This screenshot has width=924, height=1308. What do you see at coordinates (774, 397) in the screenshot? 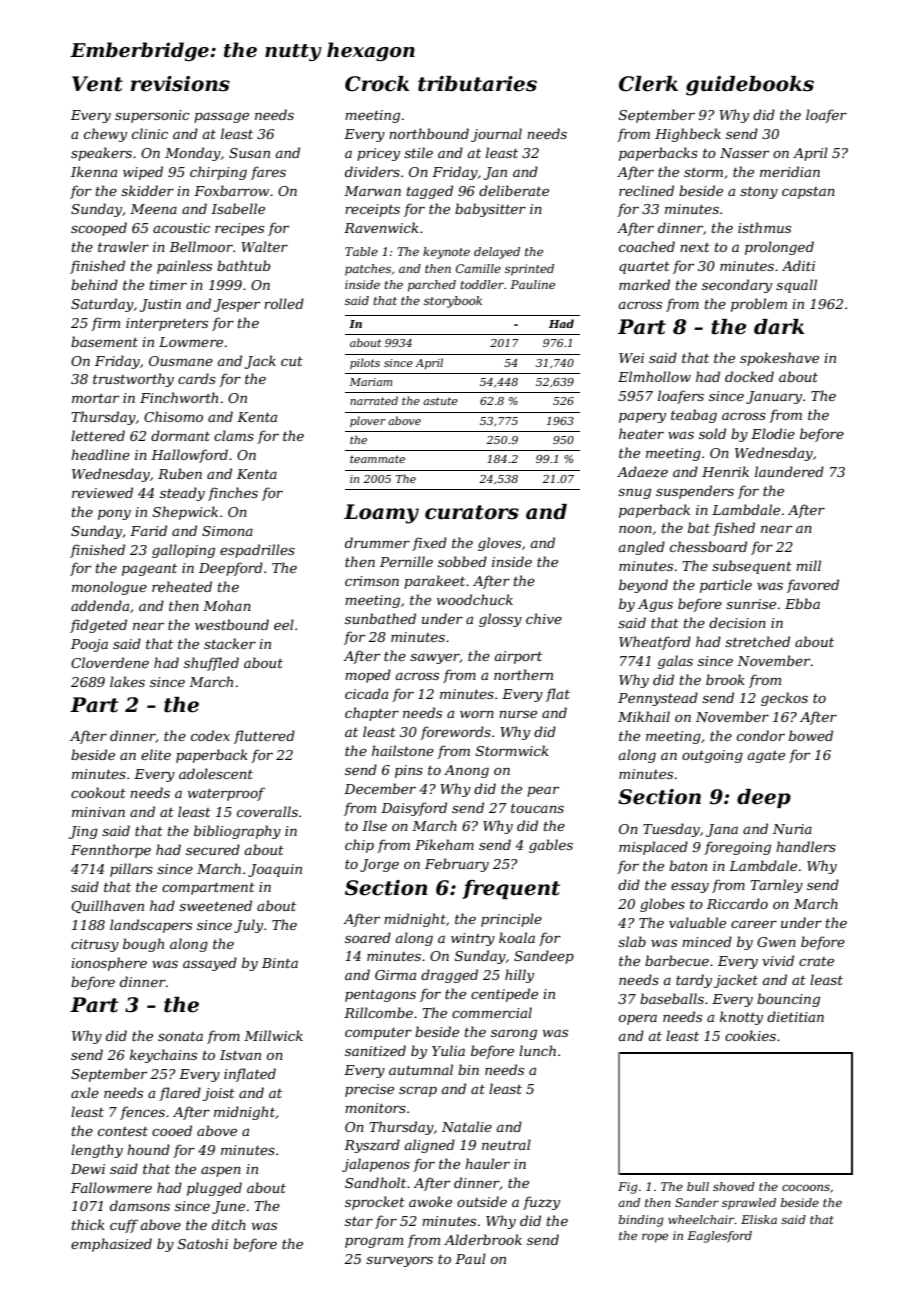
I see `January` at bounding box center [774, 397].
